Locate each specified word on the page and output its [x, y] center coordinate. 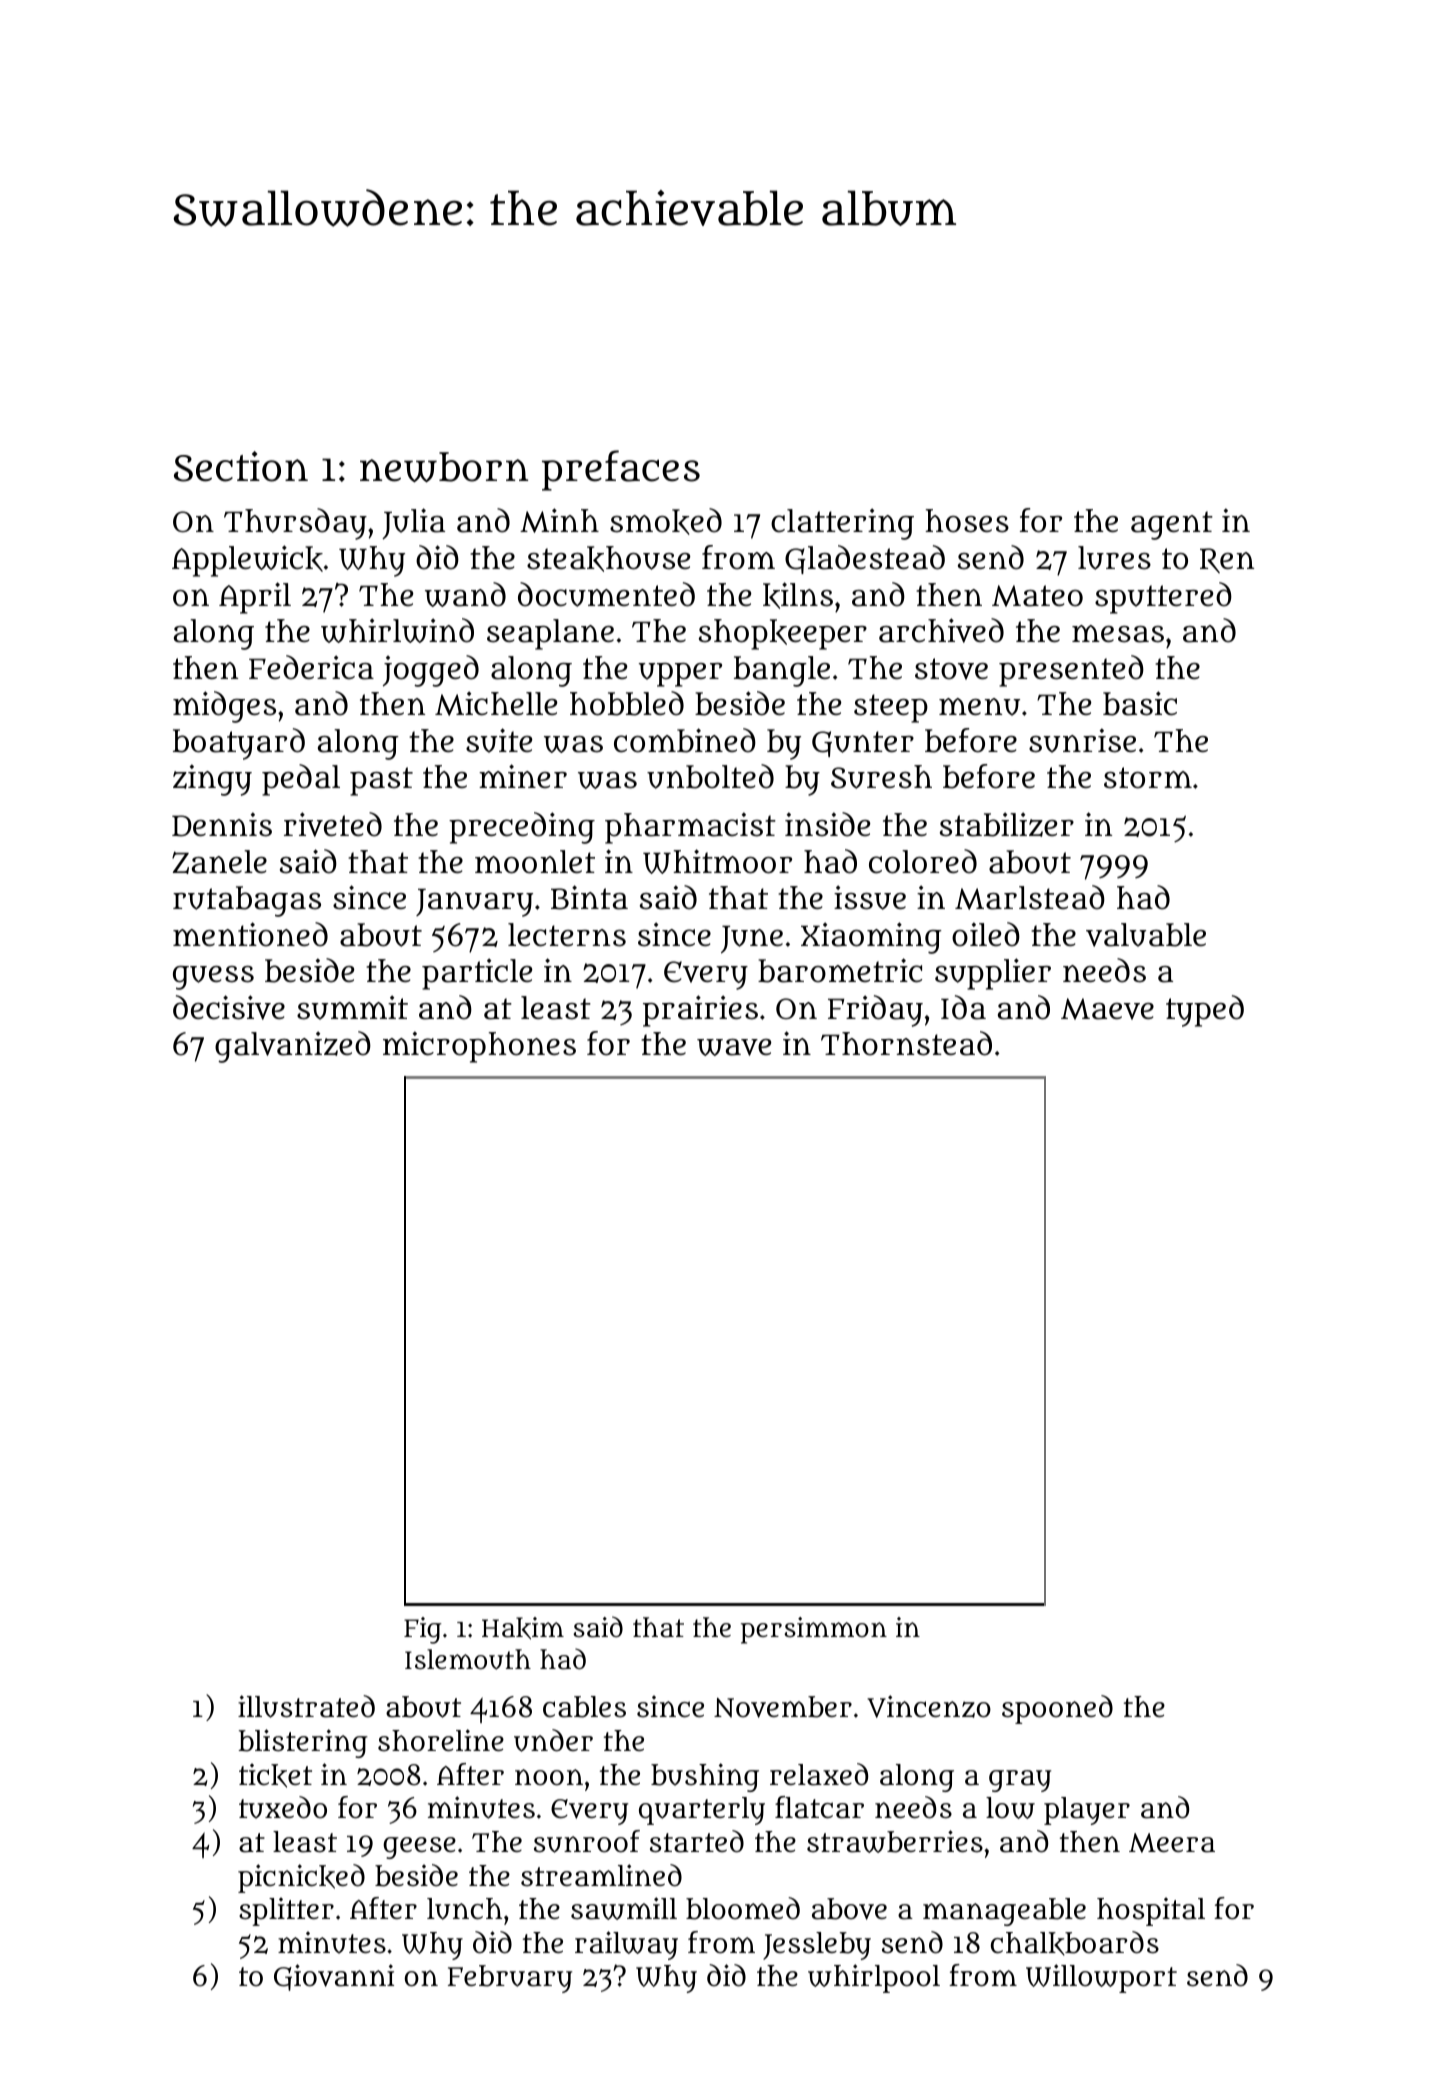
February [510, 1979]
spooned [1057, 1709]
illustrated [306, 1706]
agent [1172, 525]
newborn [444, 467]
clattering [842, 524]
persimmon [814, 1630]
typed [1205, 1011]
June [752, 939]
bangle [782, 671]
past [381, 781]
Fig [423, 1630]
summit [352, 1007]
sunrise [1082, 740]
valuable [1146, 935]
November [783, 1707]
